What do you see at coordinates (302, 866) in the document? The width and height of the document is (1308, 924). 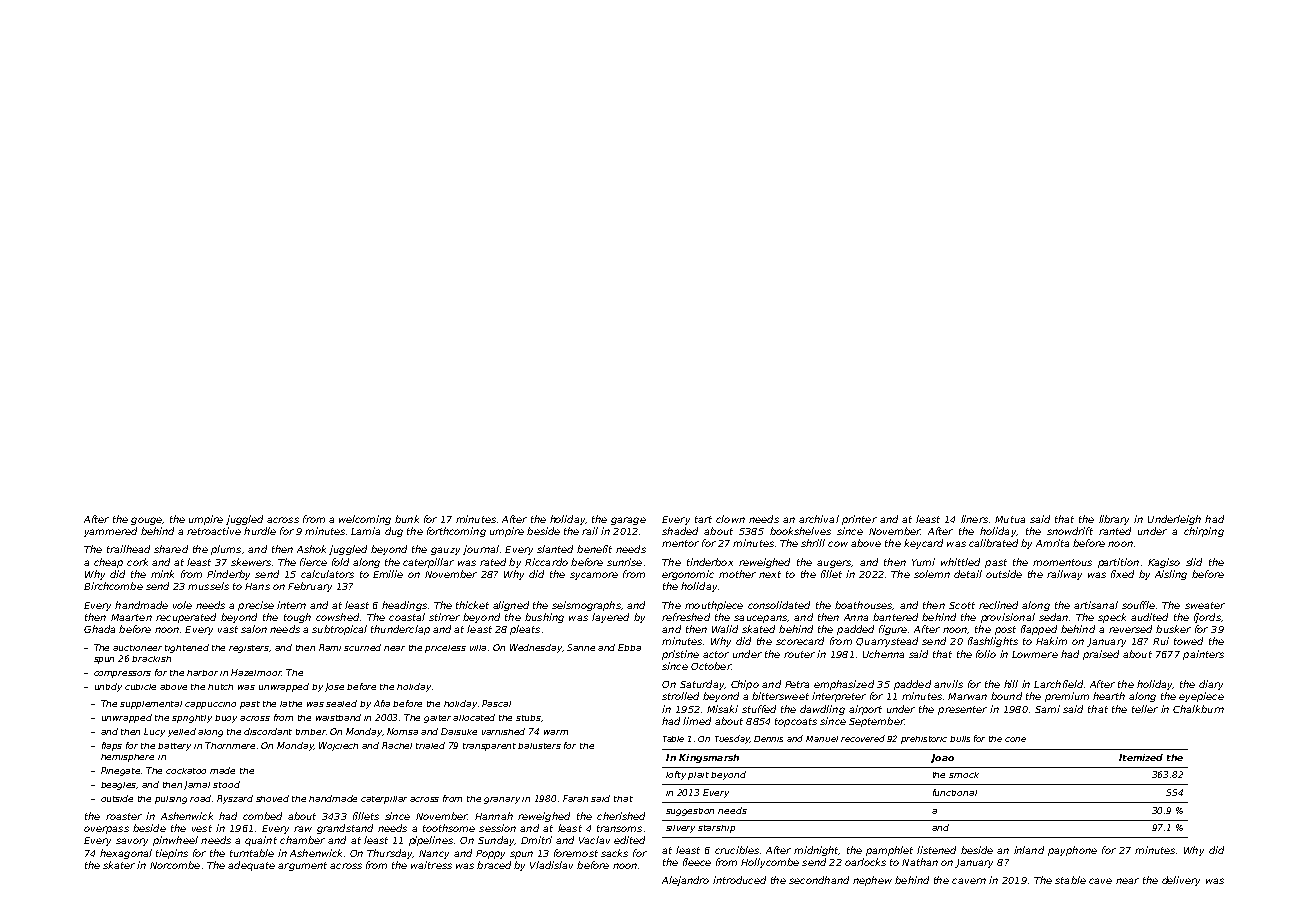 I see `argument` at bounding box center [302, 866].
